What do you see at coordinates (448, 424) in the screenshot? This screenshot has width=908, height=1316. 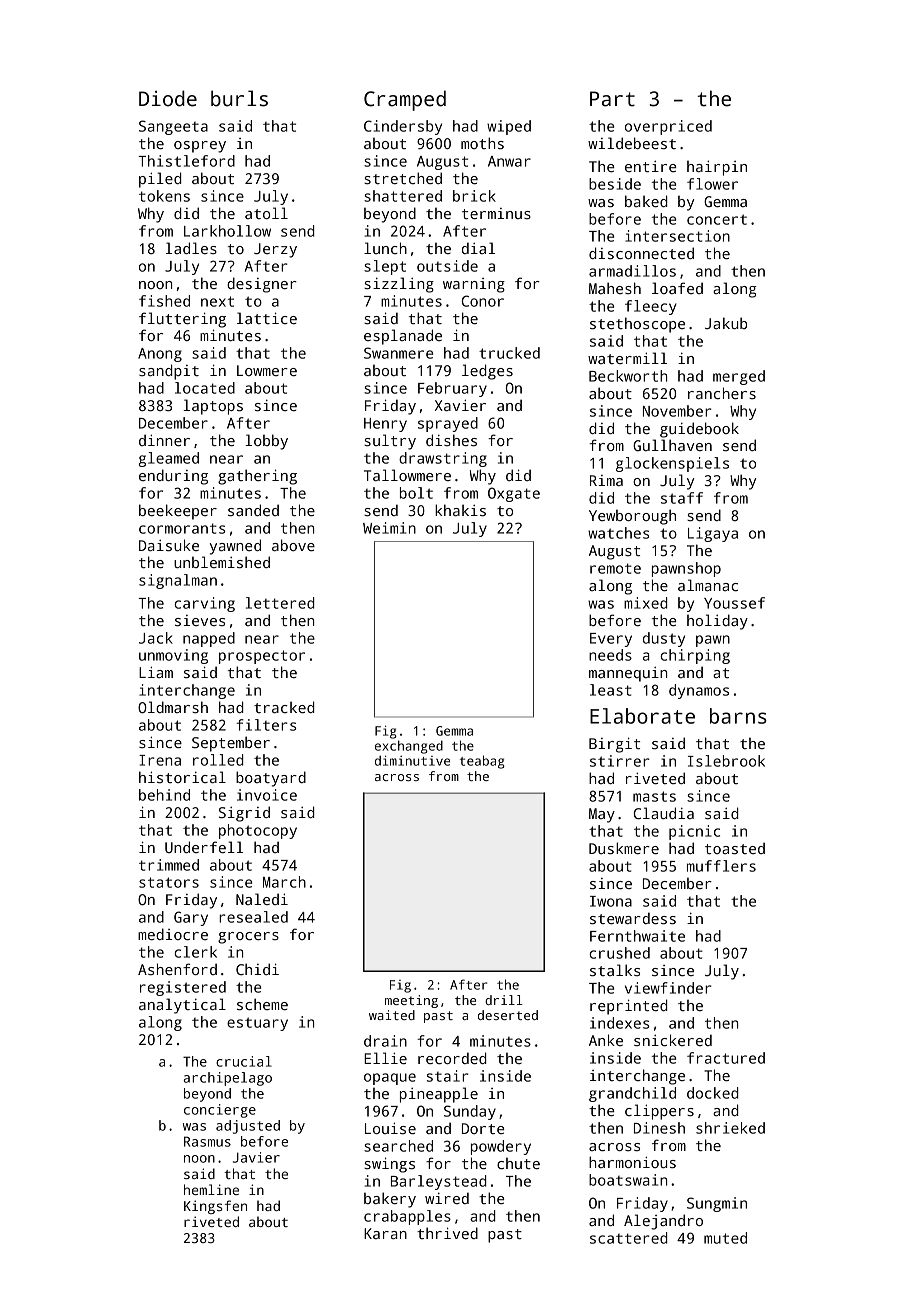 I see `sprayed` at bounding box center [448, 424].
